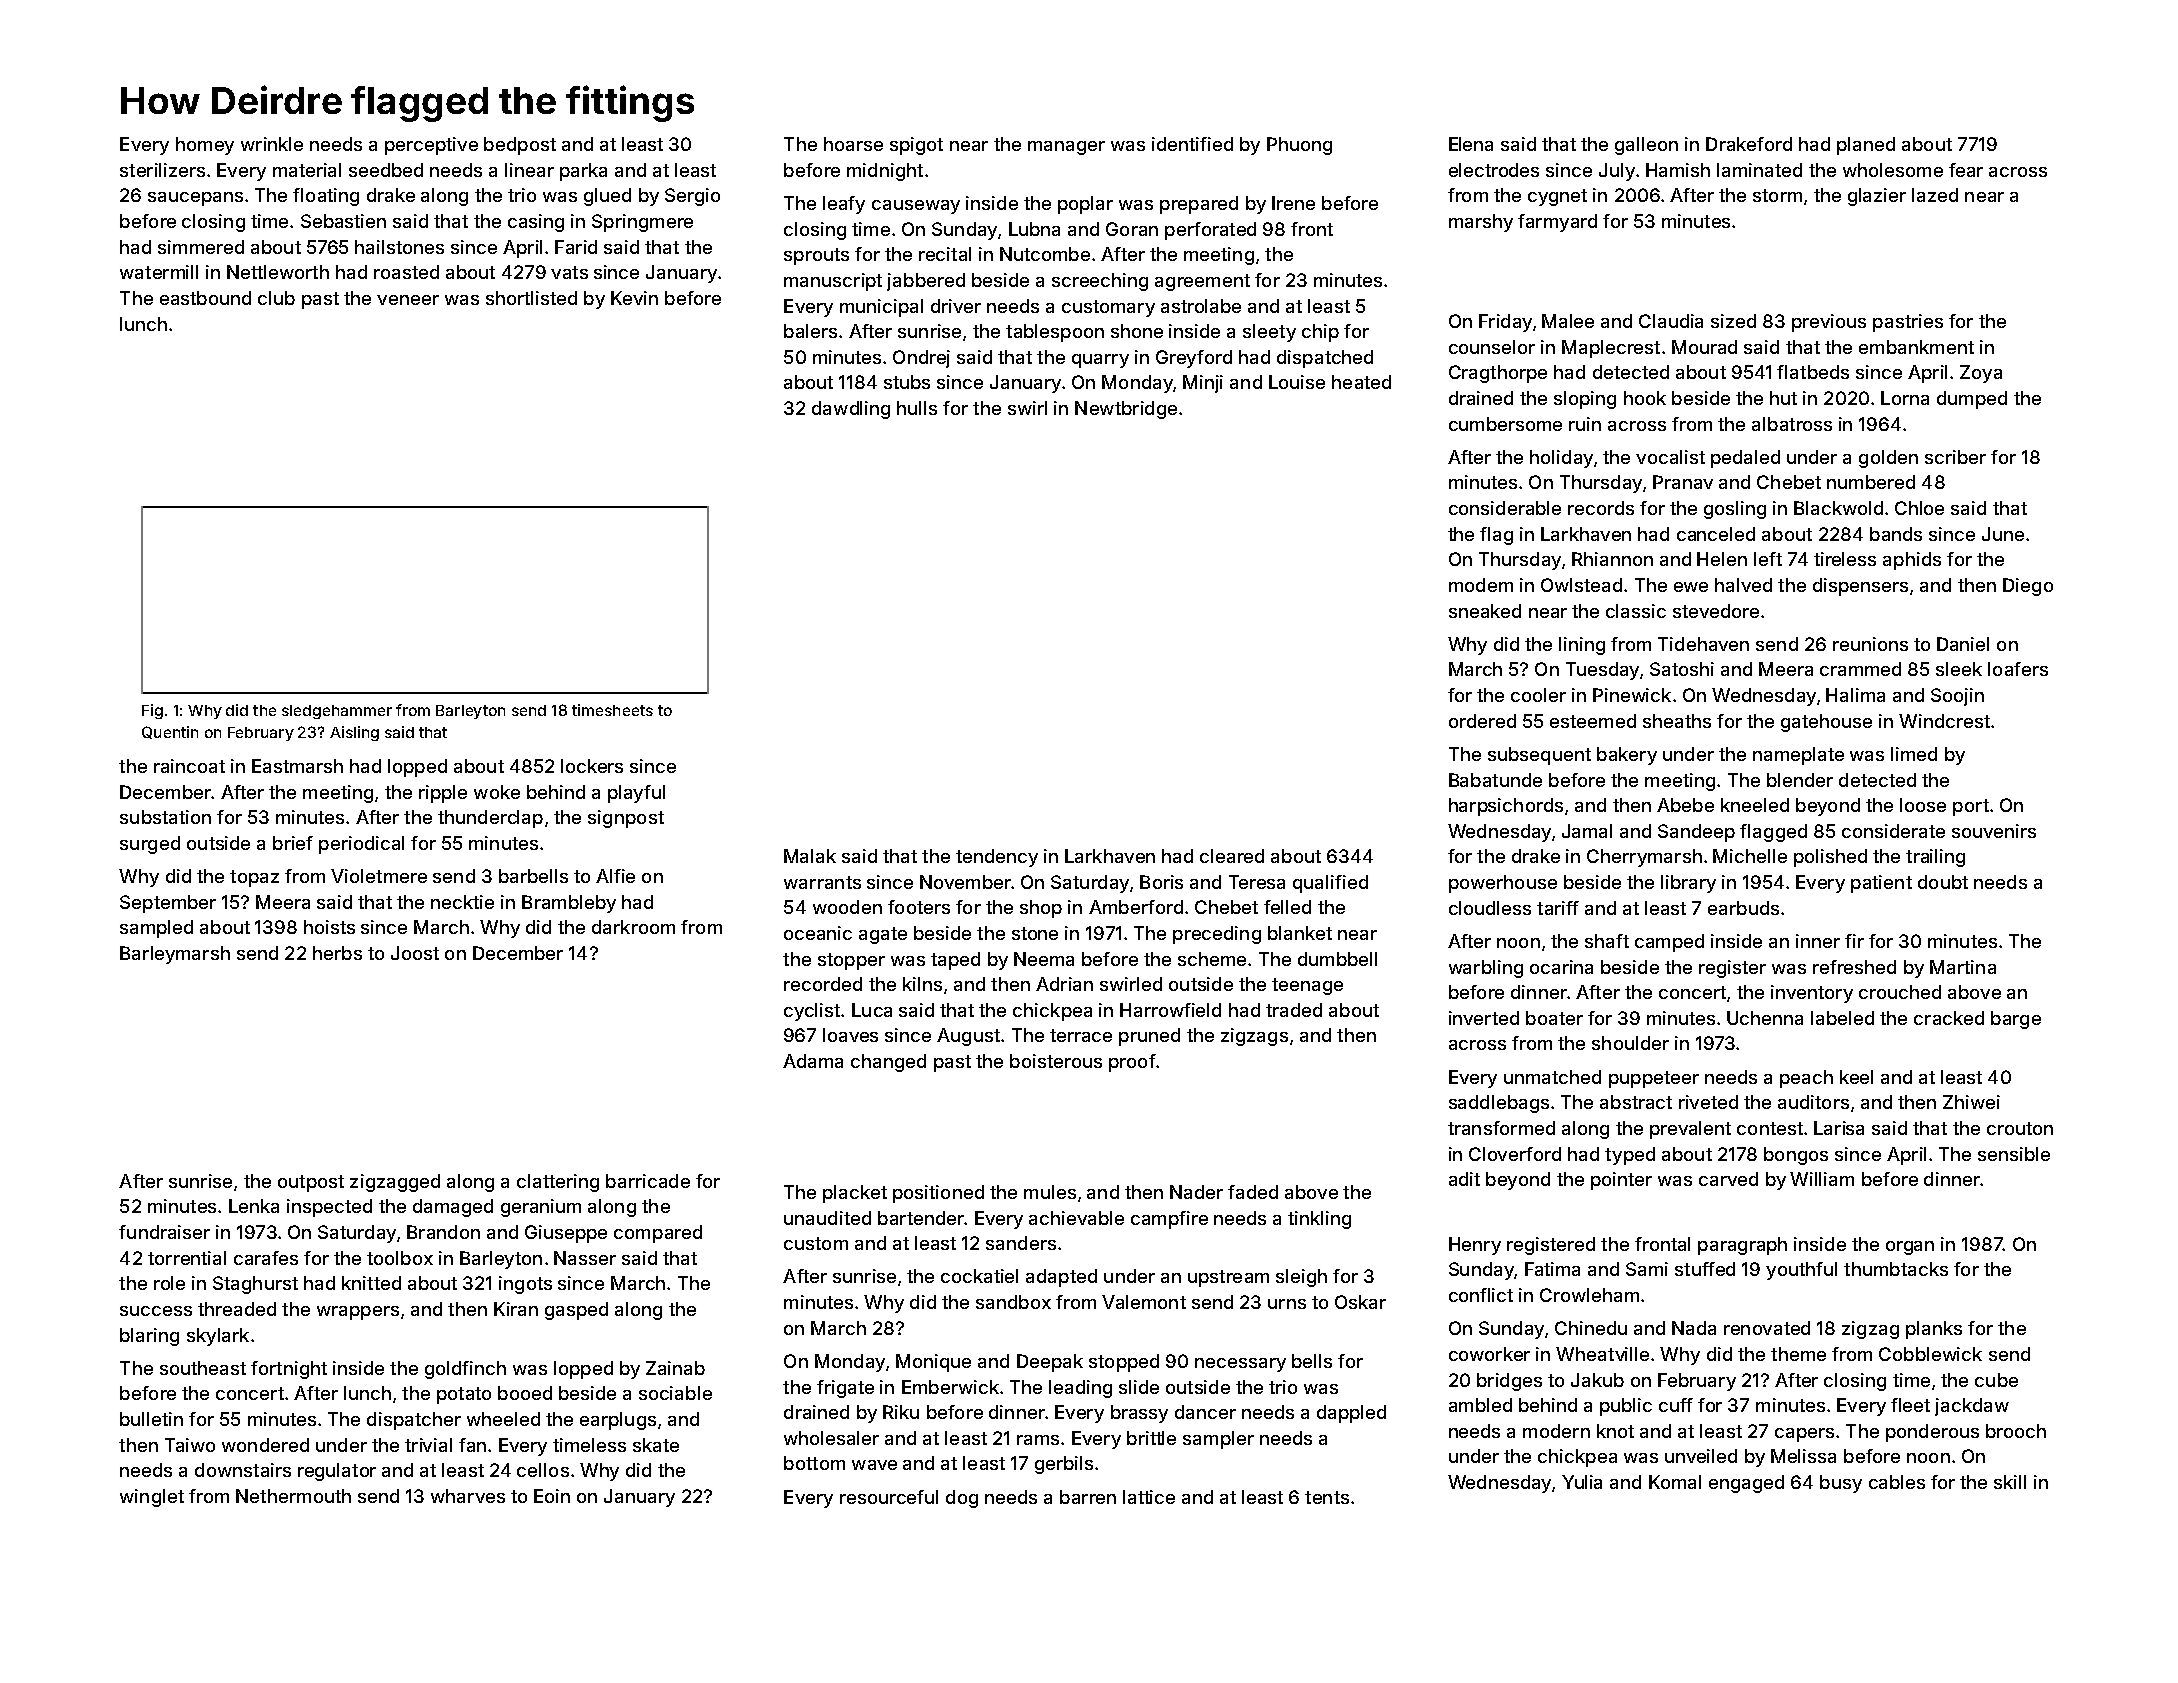  I want to click on resourceful, so click(889, 1497).
